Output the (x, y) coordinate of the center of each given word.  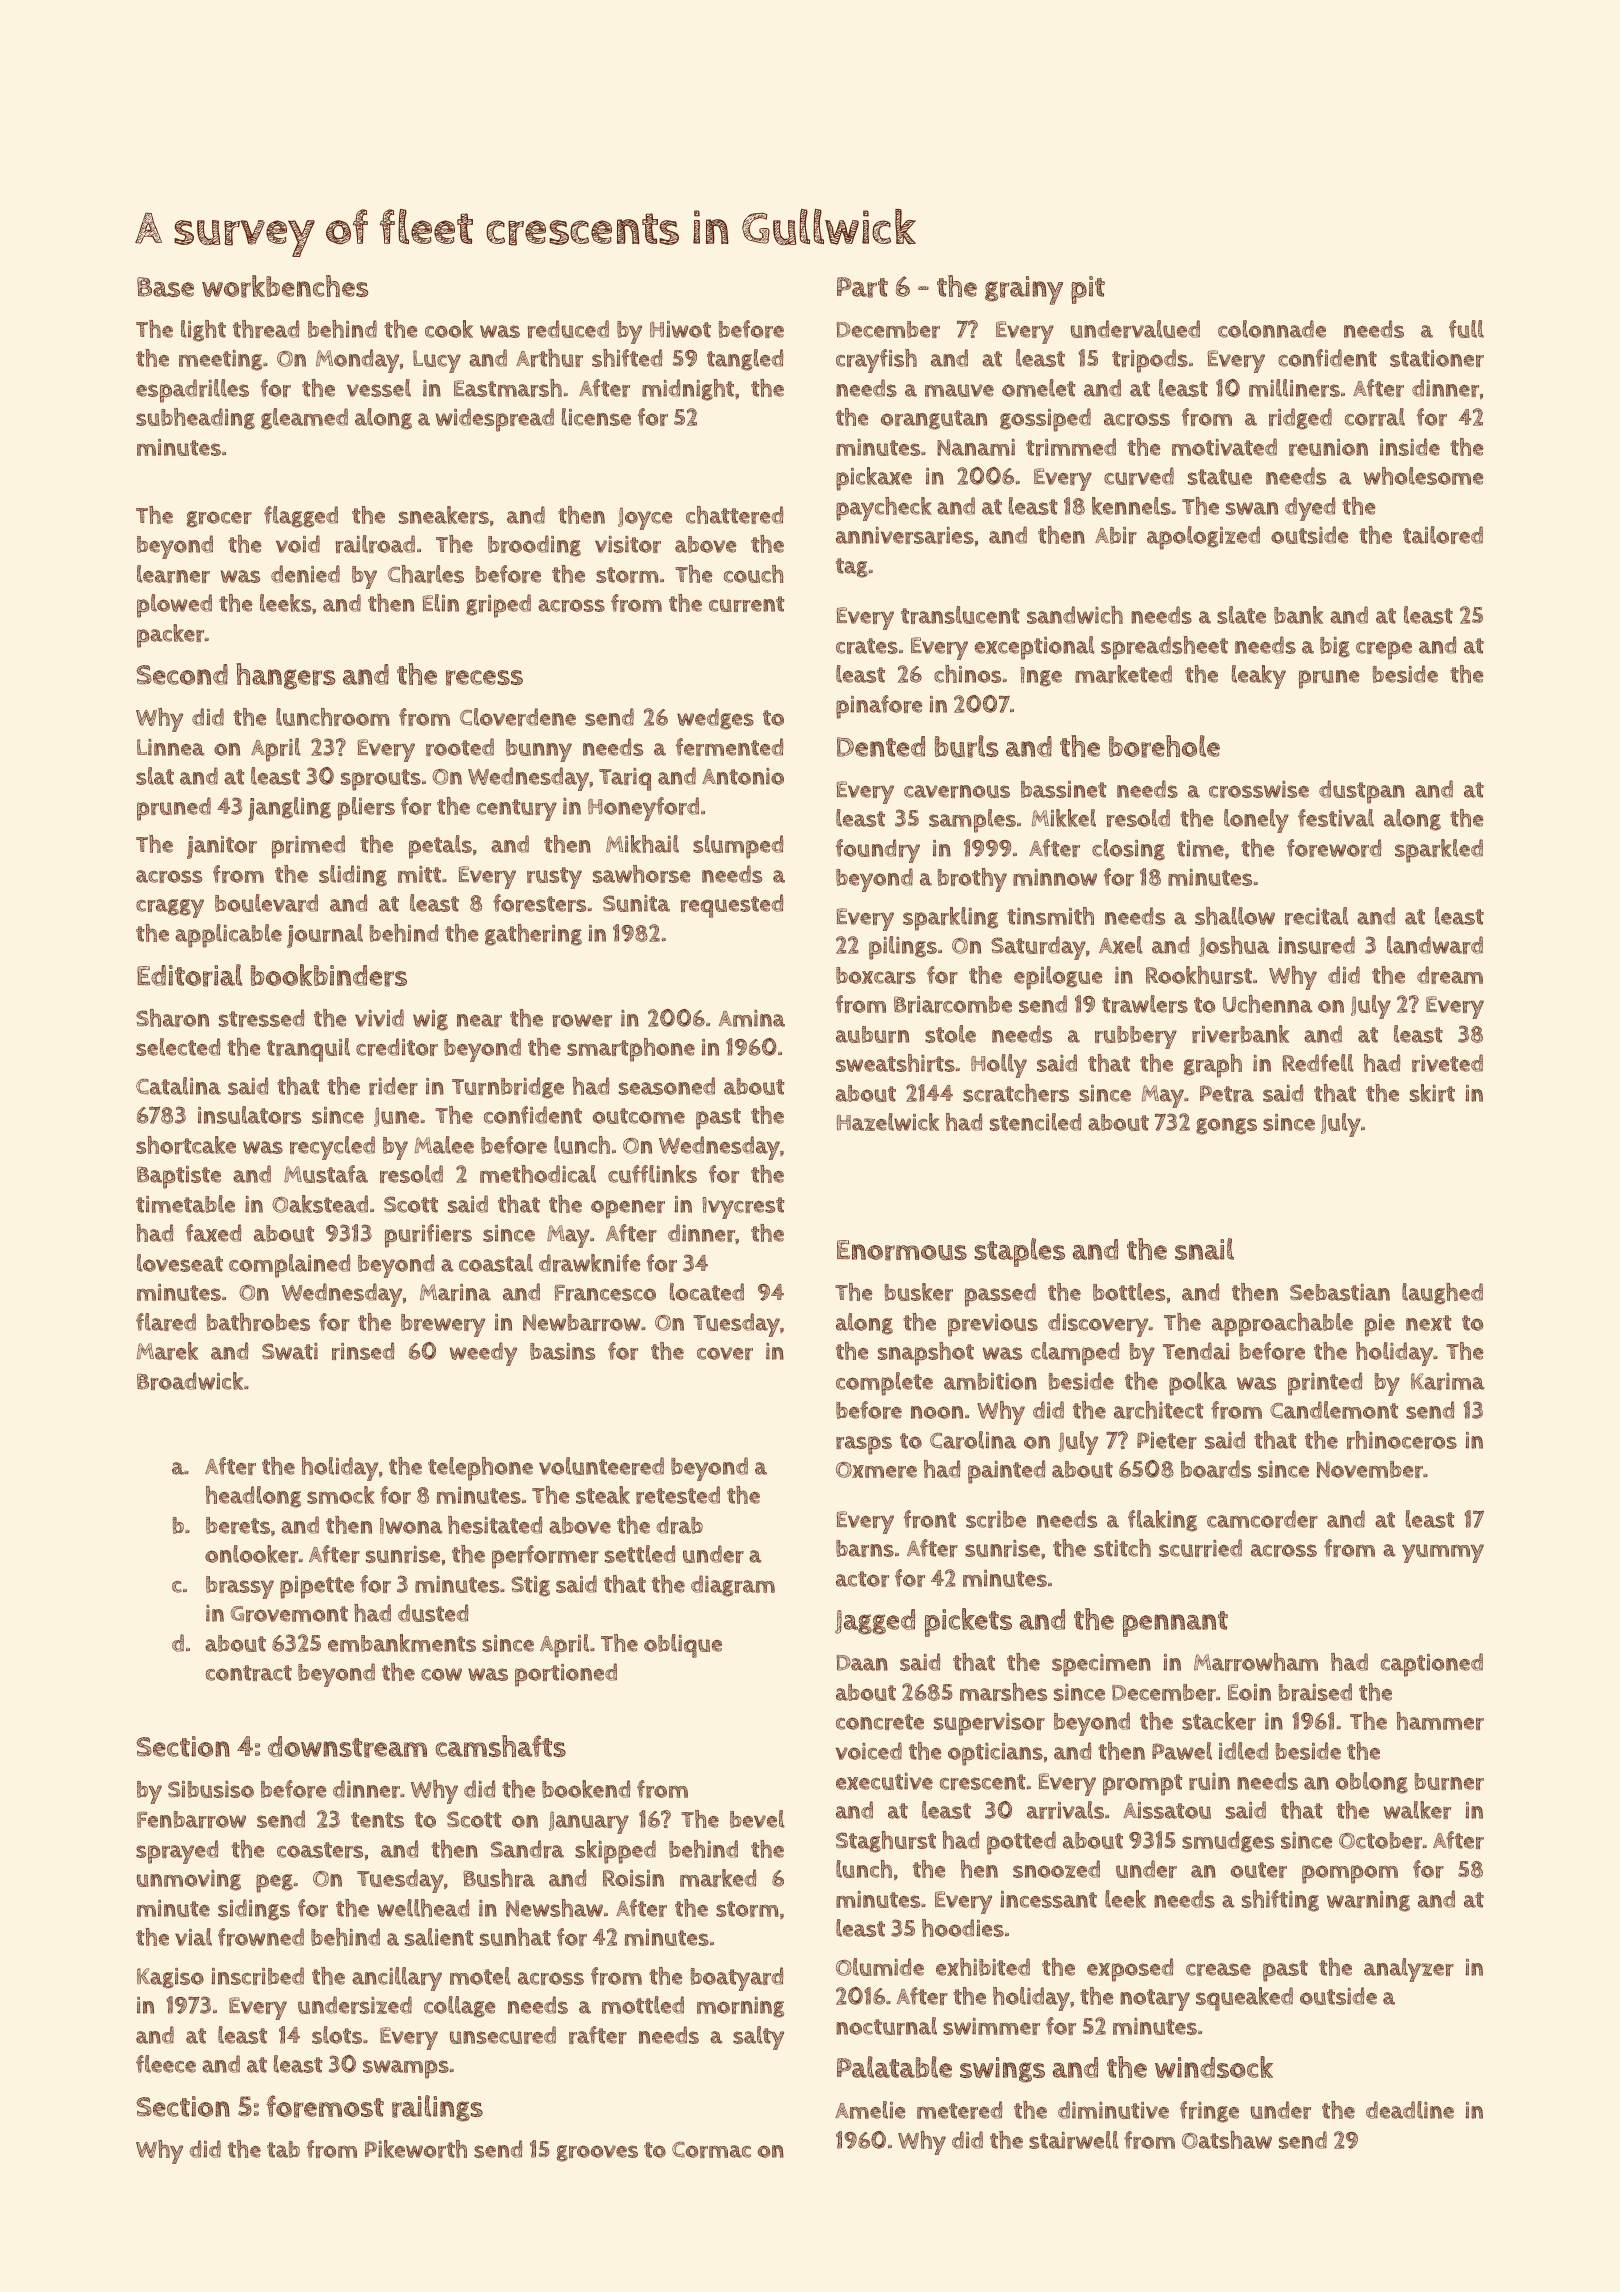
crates (867, 646)
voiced (868, 1751)
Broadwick (190, 1381)
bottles (1129, 1292)
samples (972, 821)
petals (440, 847)
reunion (1328, 447)
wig (430, 1020)
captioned (1432, 1665)
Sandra (527, 1849)
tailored (1443, 535)
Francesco (605, 1293)
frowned (261, 1937)
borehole (1164, 746)
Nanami (976, 447)
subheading (195, 419)
